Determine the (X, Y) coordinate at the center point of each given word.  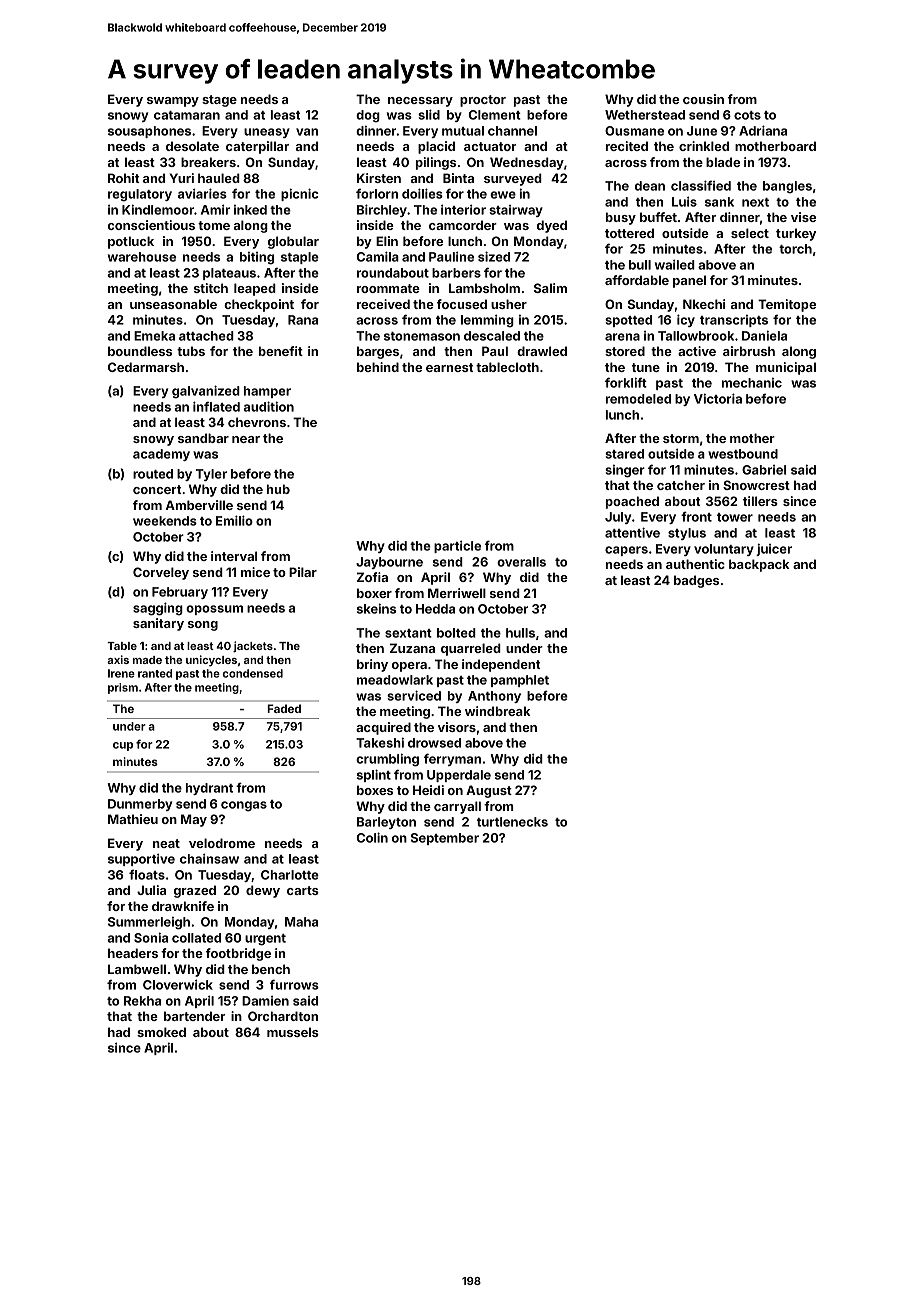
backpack (759, 565)
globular (293, 242)
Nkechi (704, 304)
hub (278, 489)
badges (696, 581)
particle (457, 546)
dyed (552, 226)
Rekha (142, 1001)
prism (123, 688)
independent (501, 665)
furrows (294, 984)
